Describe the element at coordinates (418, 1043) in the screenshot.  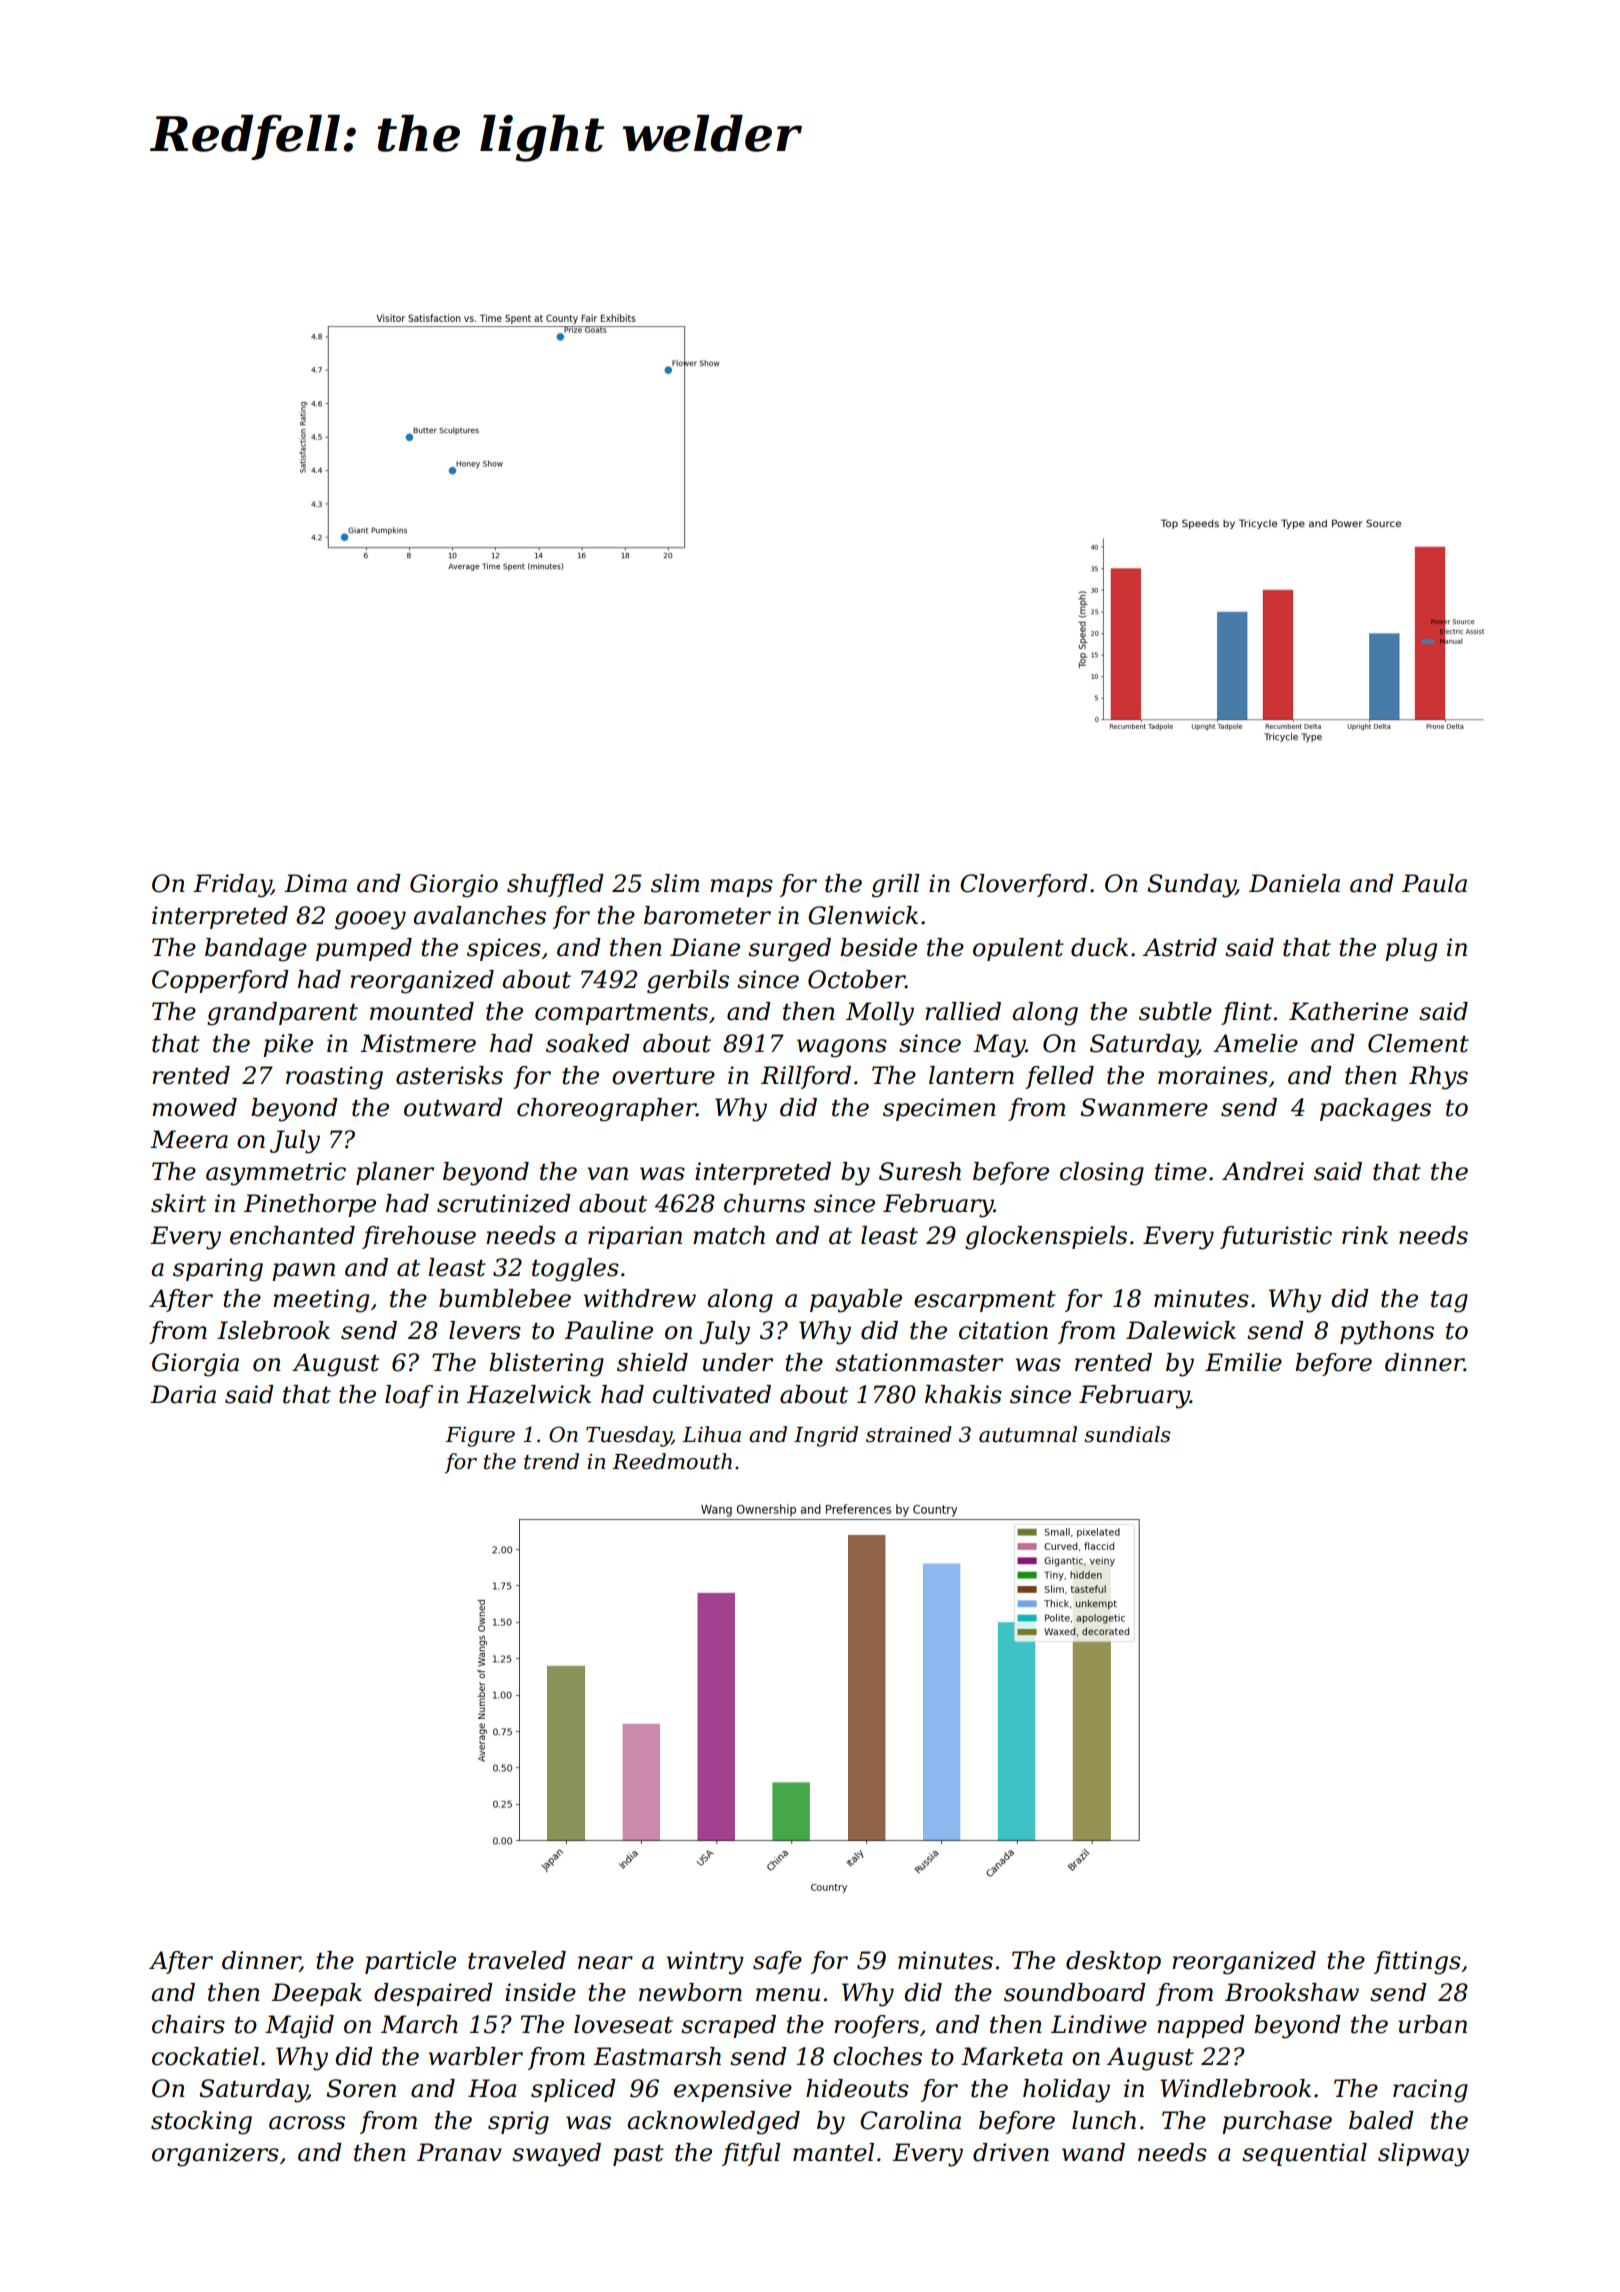
I see `Mistmere` at that location.
